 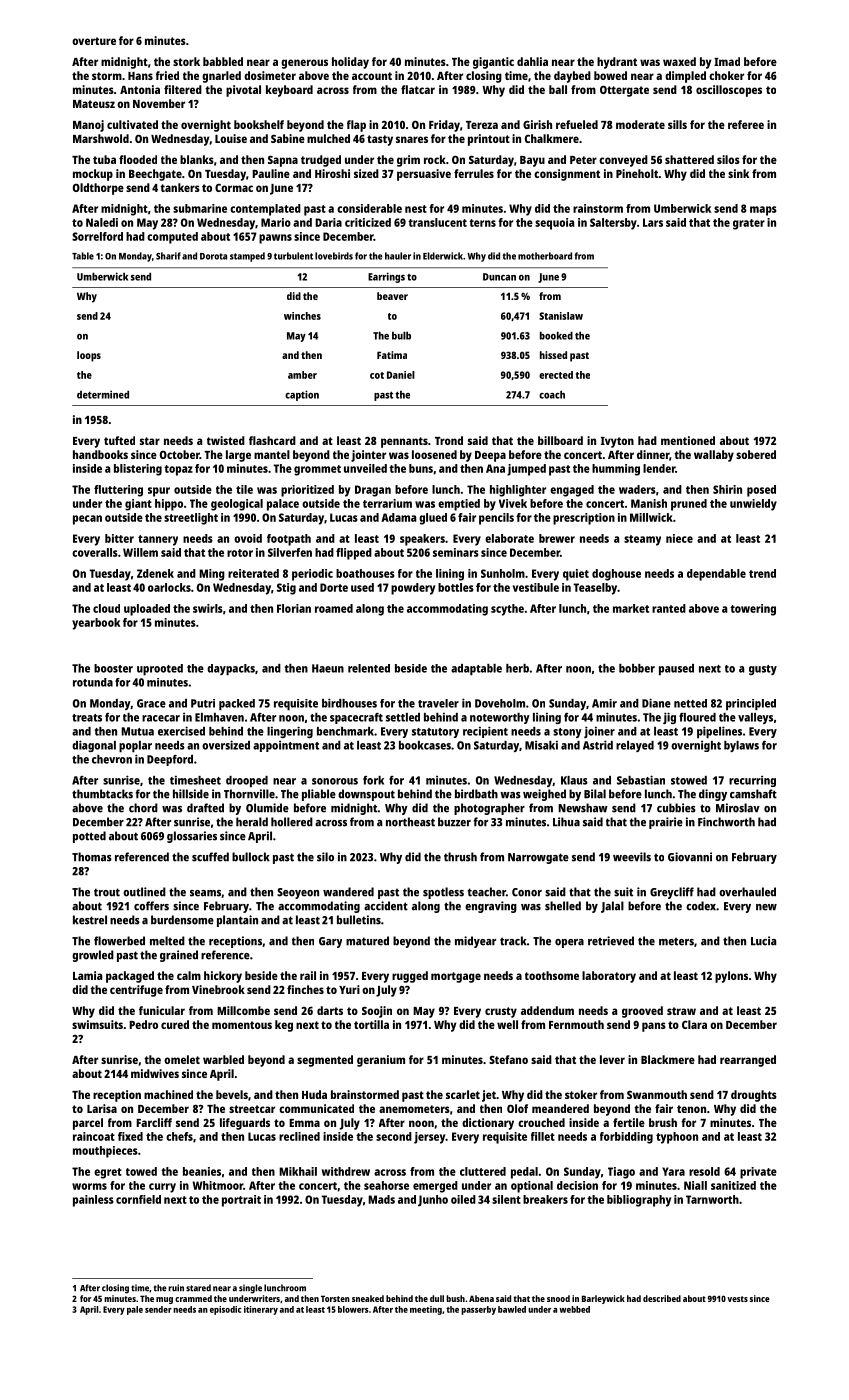 I want to click on Duncan, so click(x=499, y=277).
